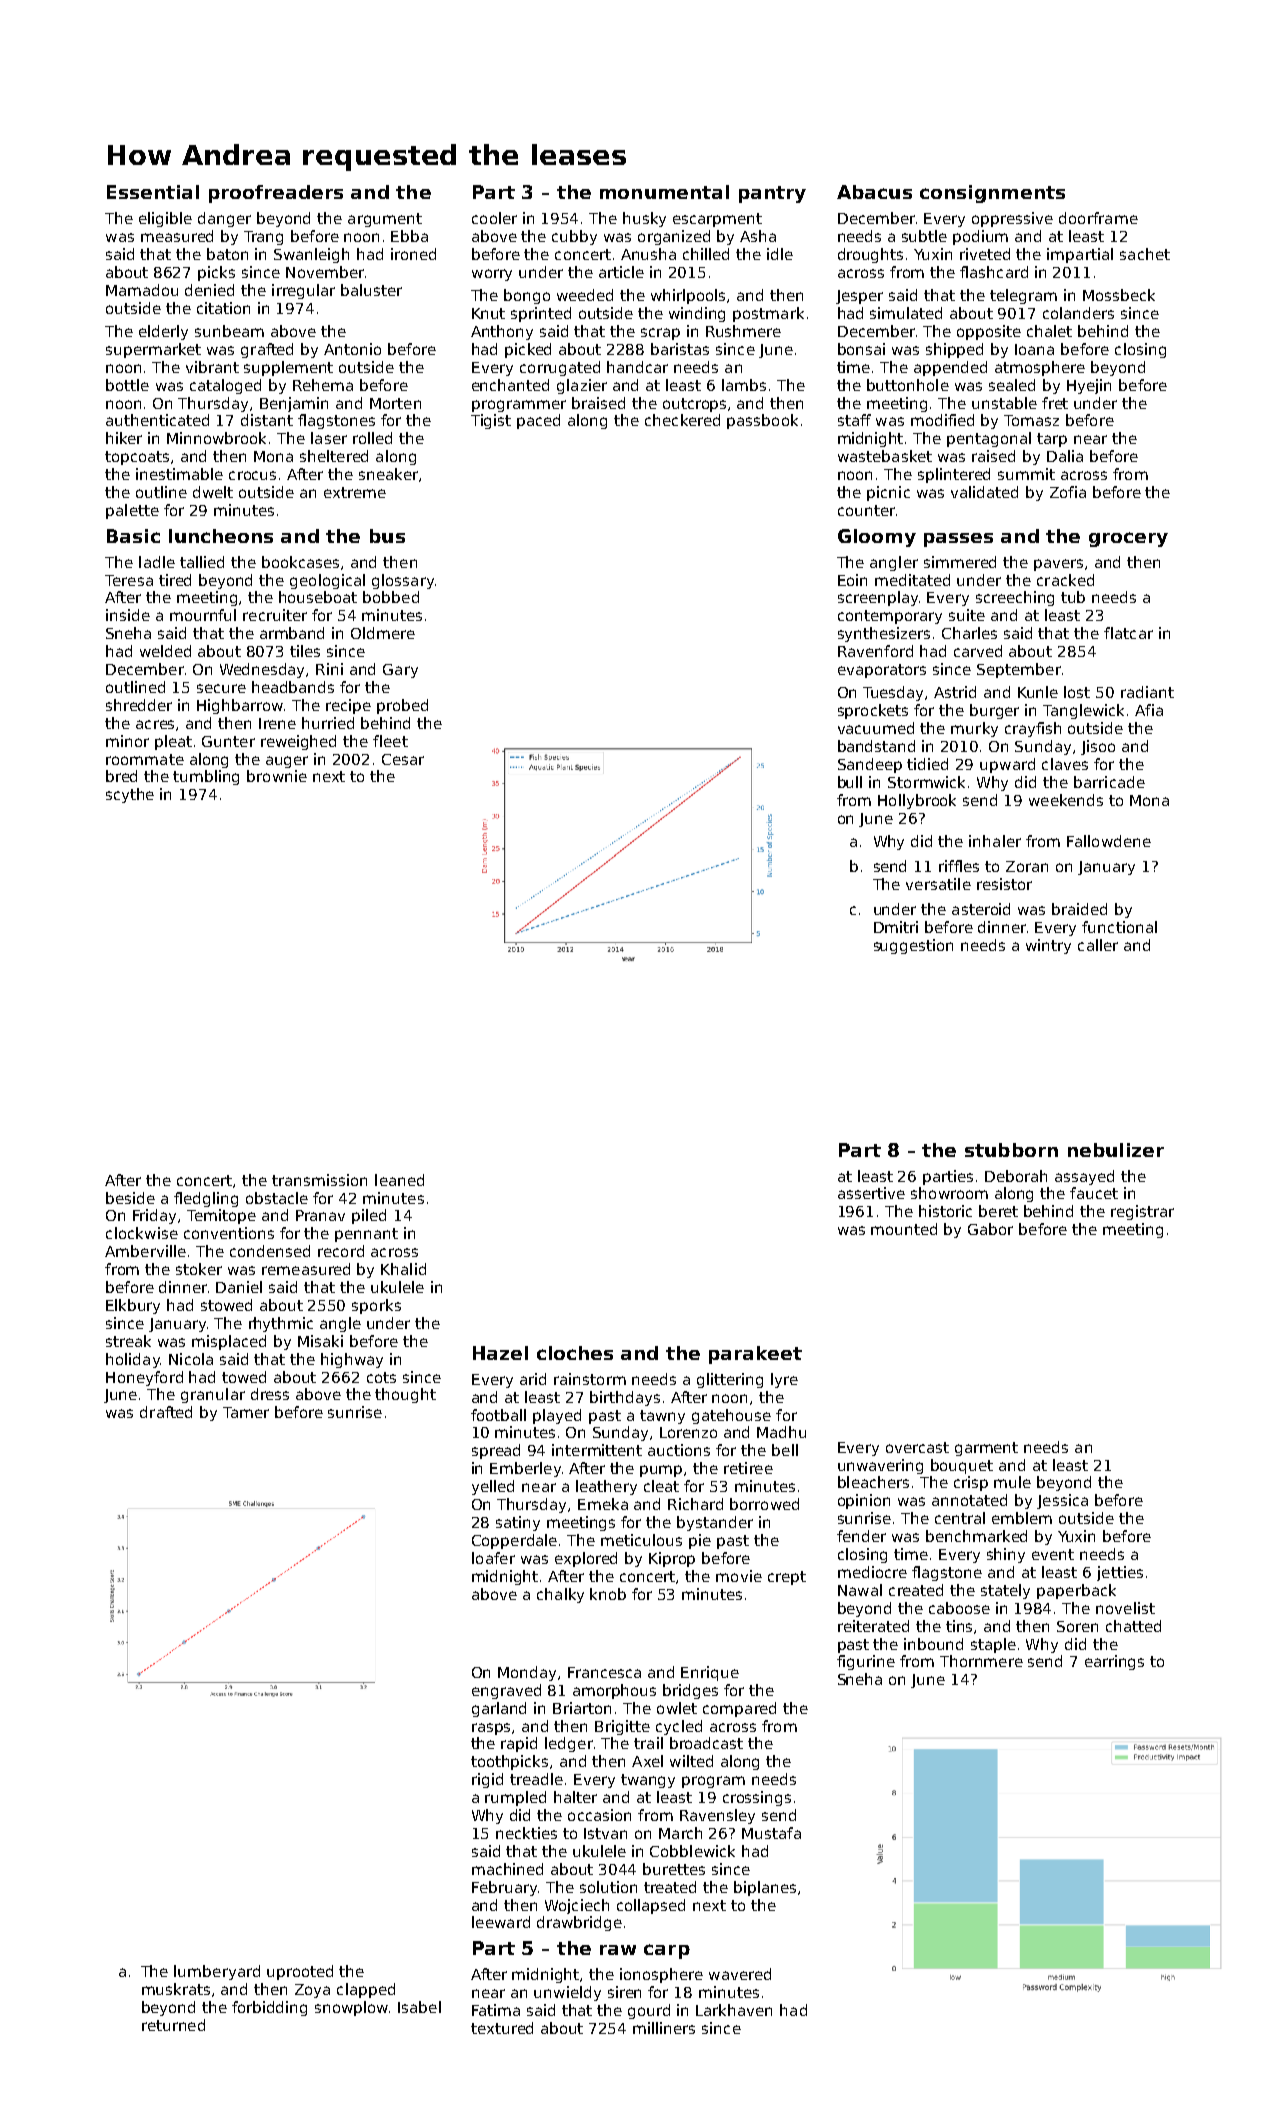 The height and width of the document is (2109, 1281). What do you see at coordinates (1005, 1591) in the document?
I see `stately` at bounding box center [1005, 1591].
